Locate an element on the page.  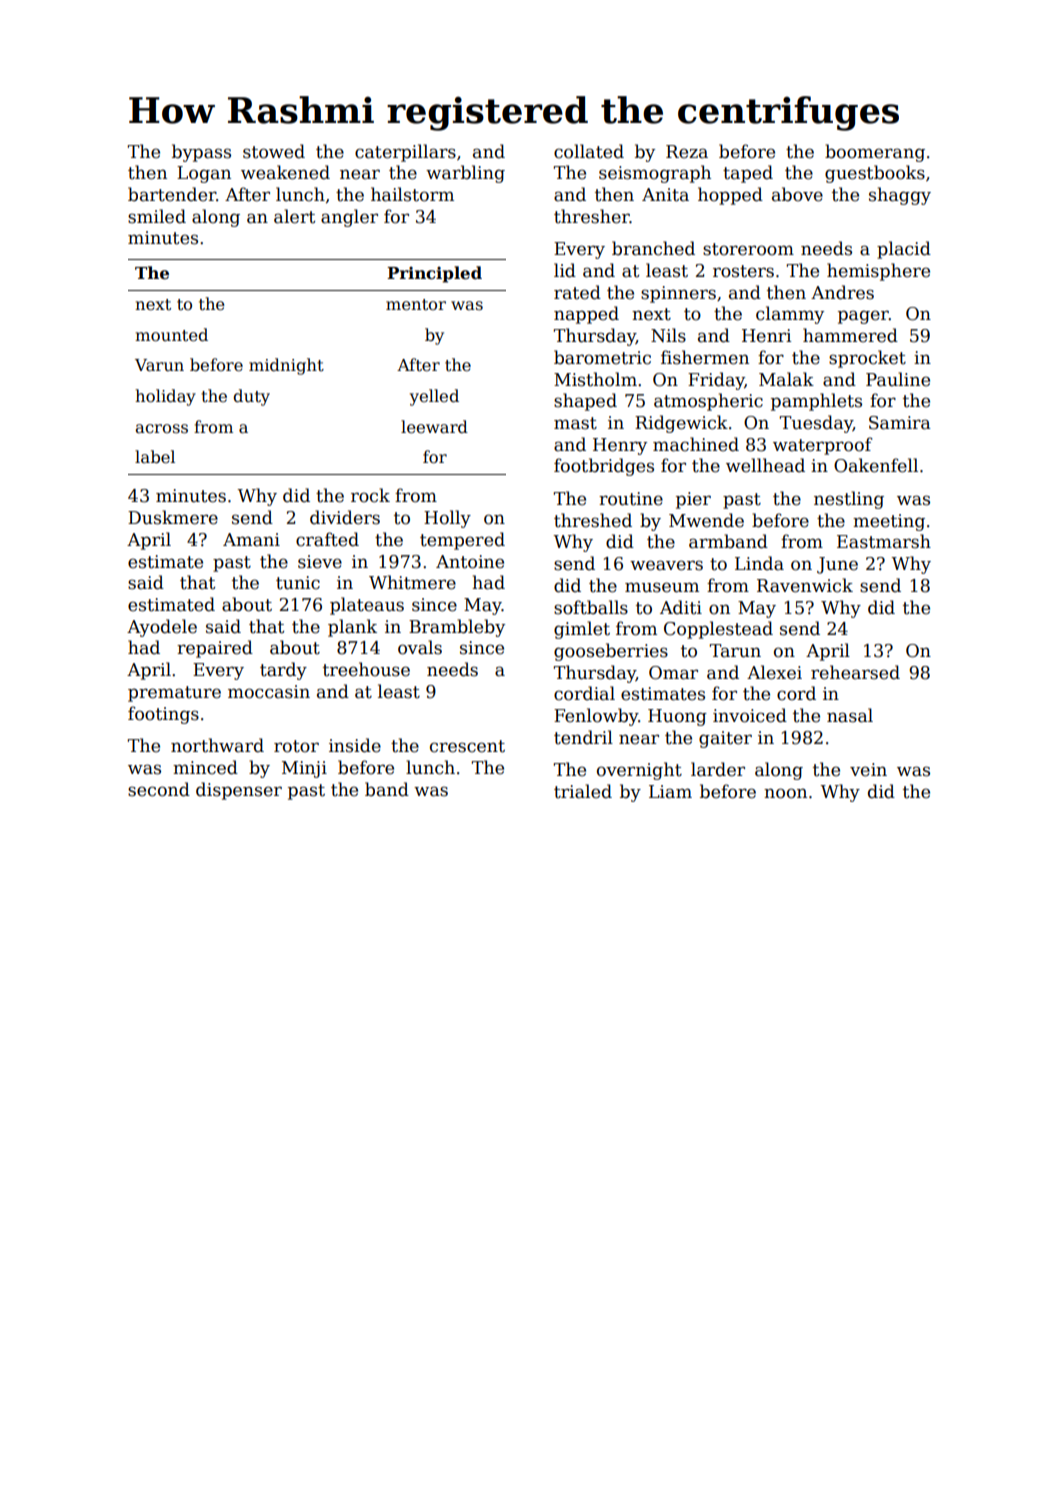
threshed is located at coordinates (593, 520).
